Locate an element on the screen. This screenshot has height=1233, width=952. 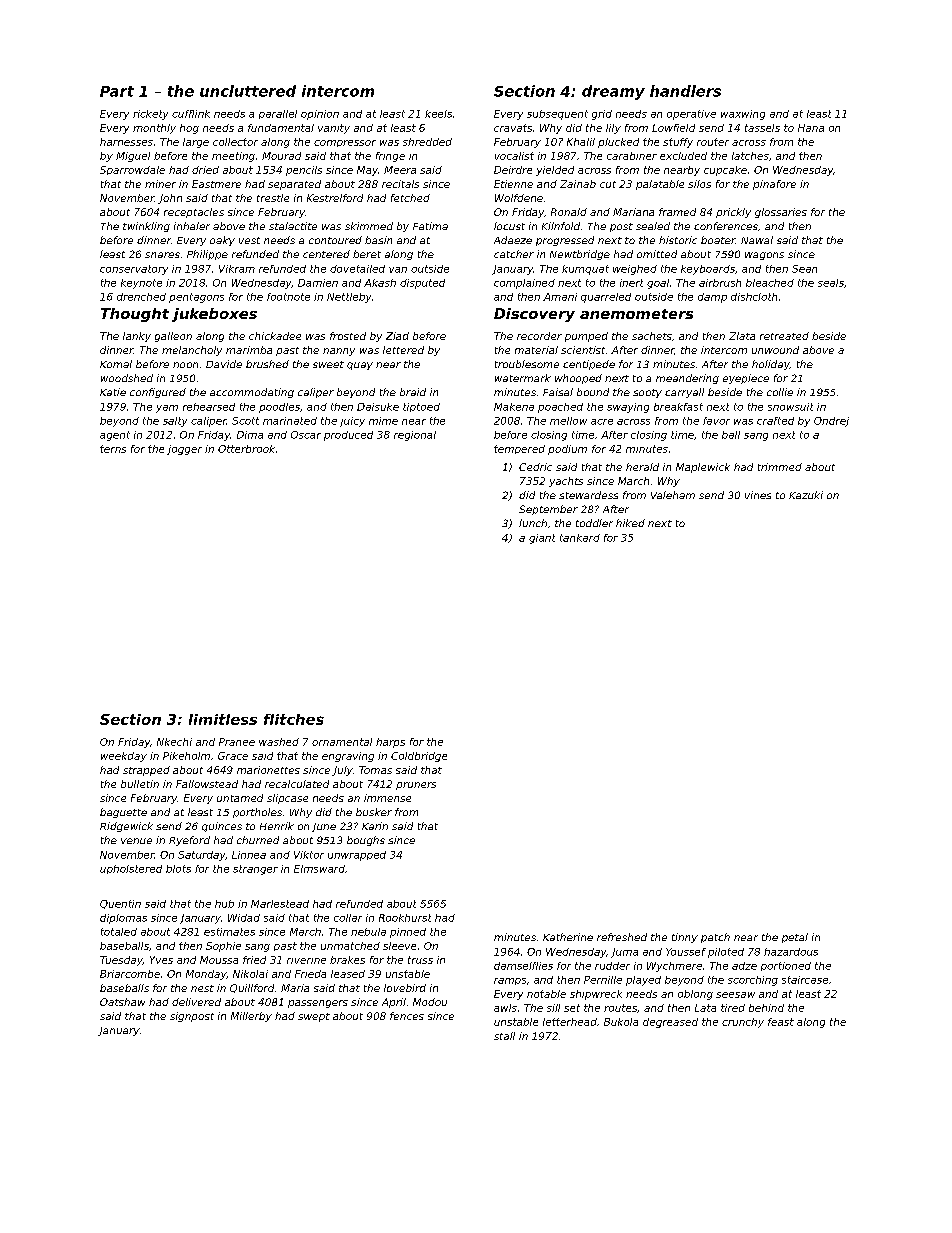
hiked is located at coordinates (630, 523).
